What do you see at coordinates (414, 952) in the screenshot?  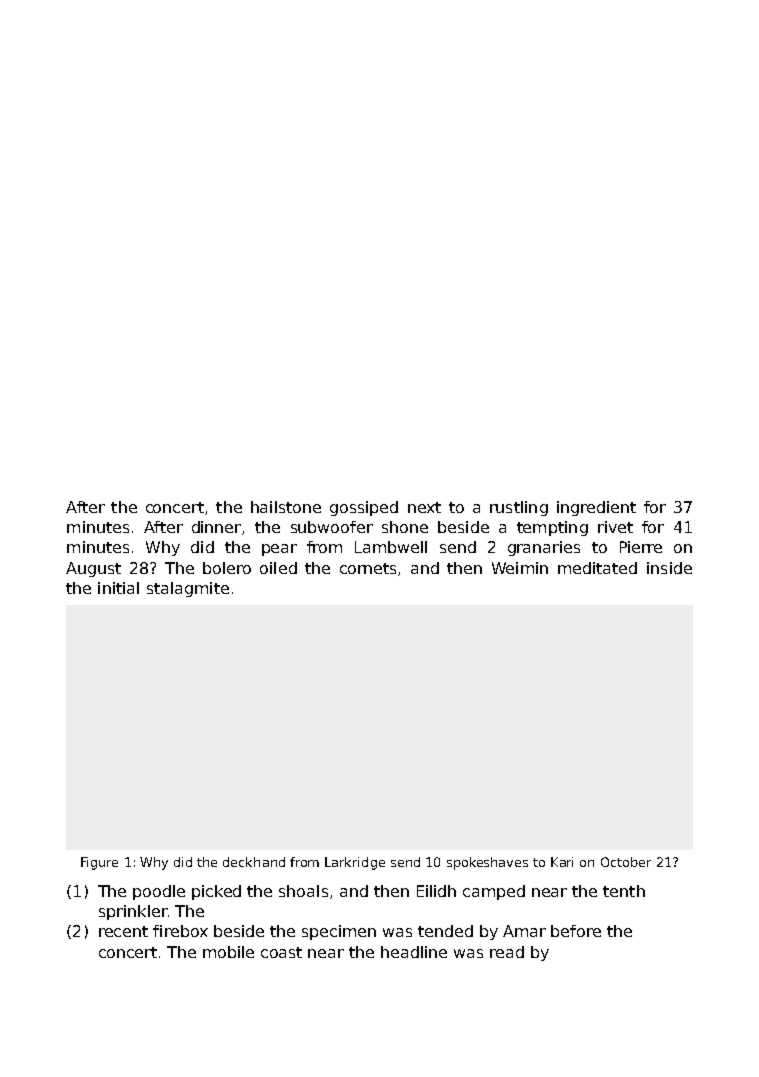 I see `headline` at bounding box center [414, 952].
